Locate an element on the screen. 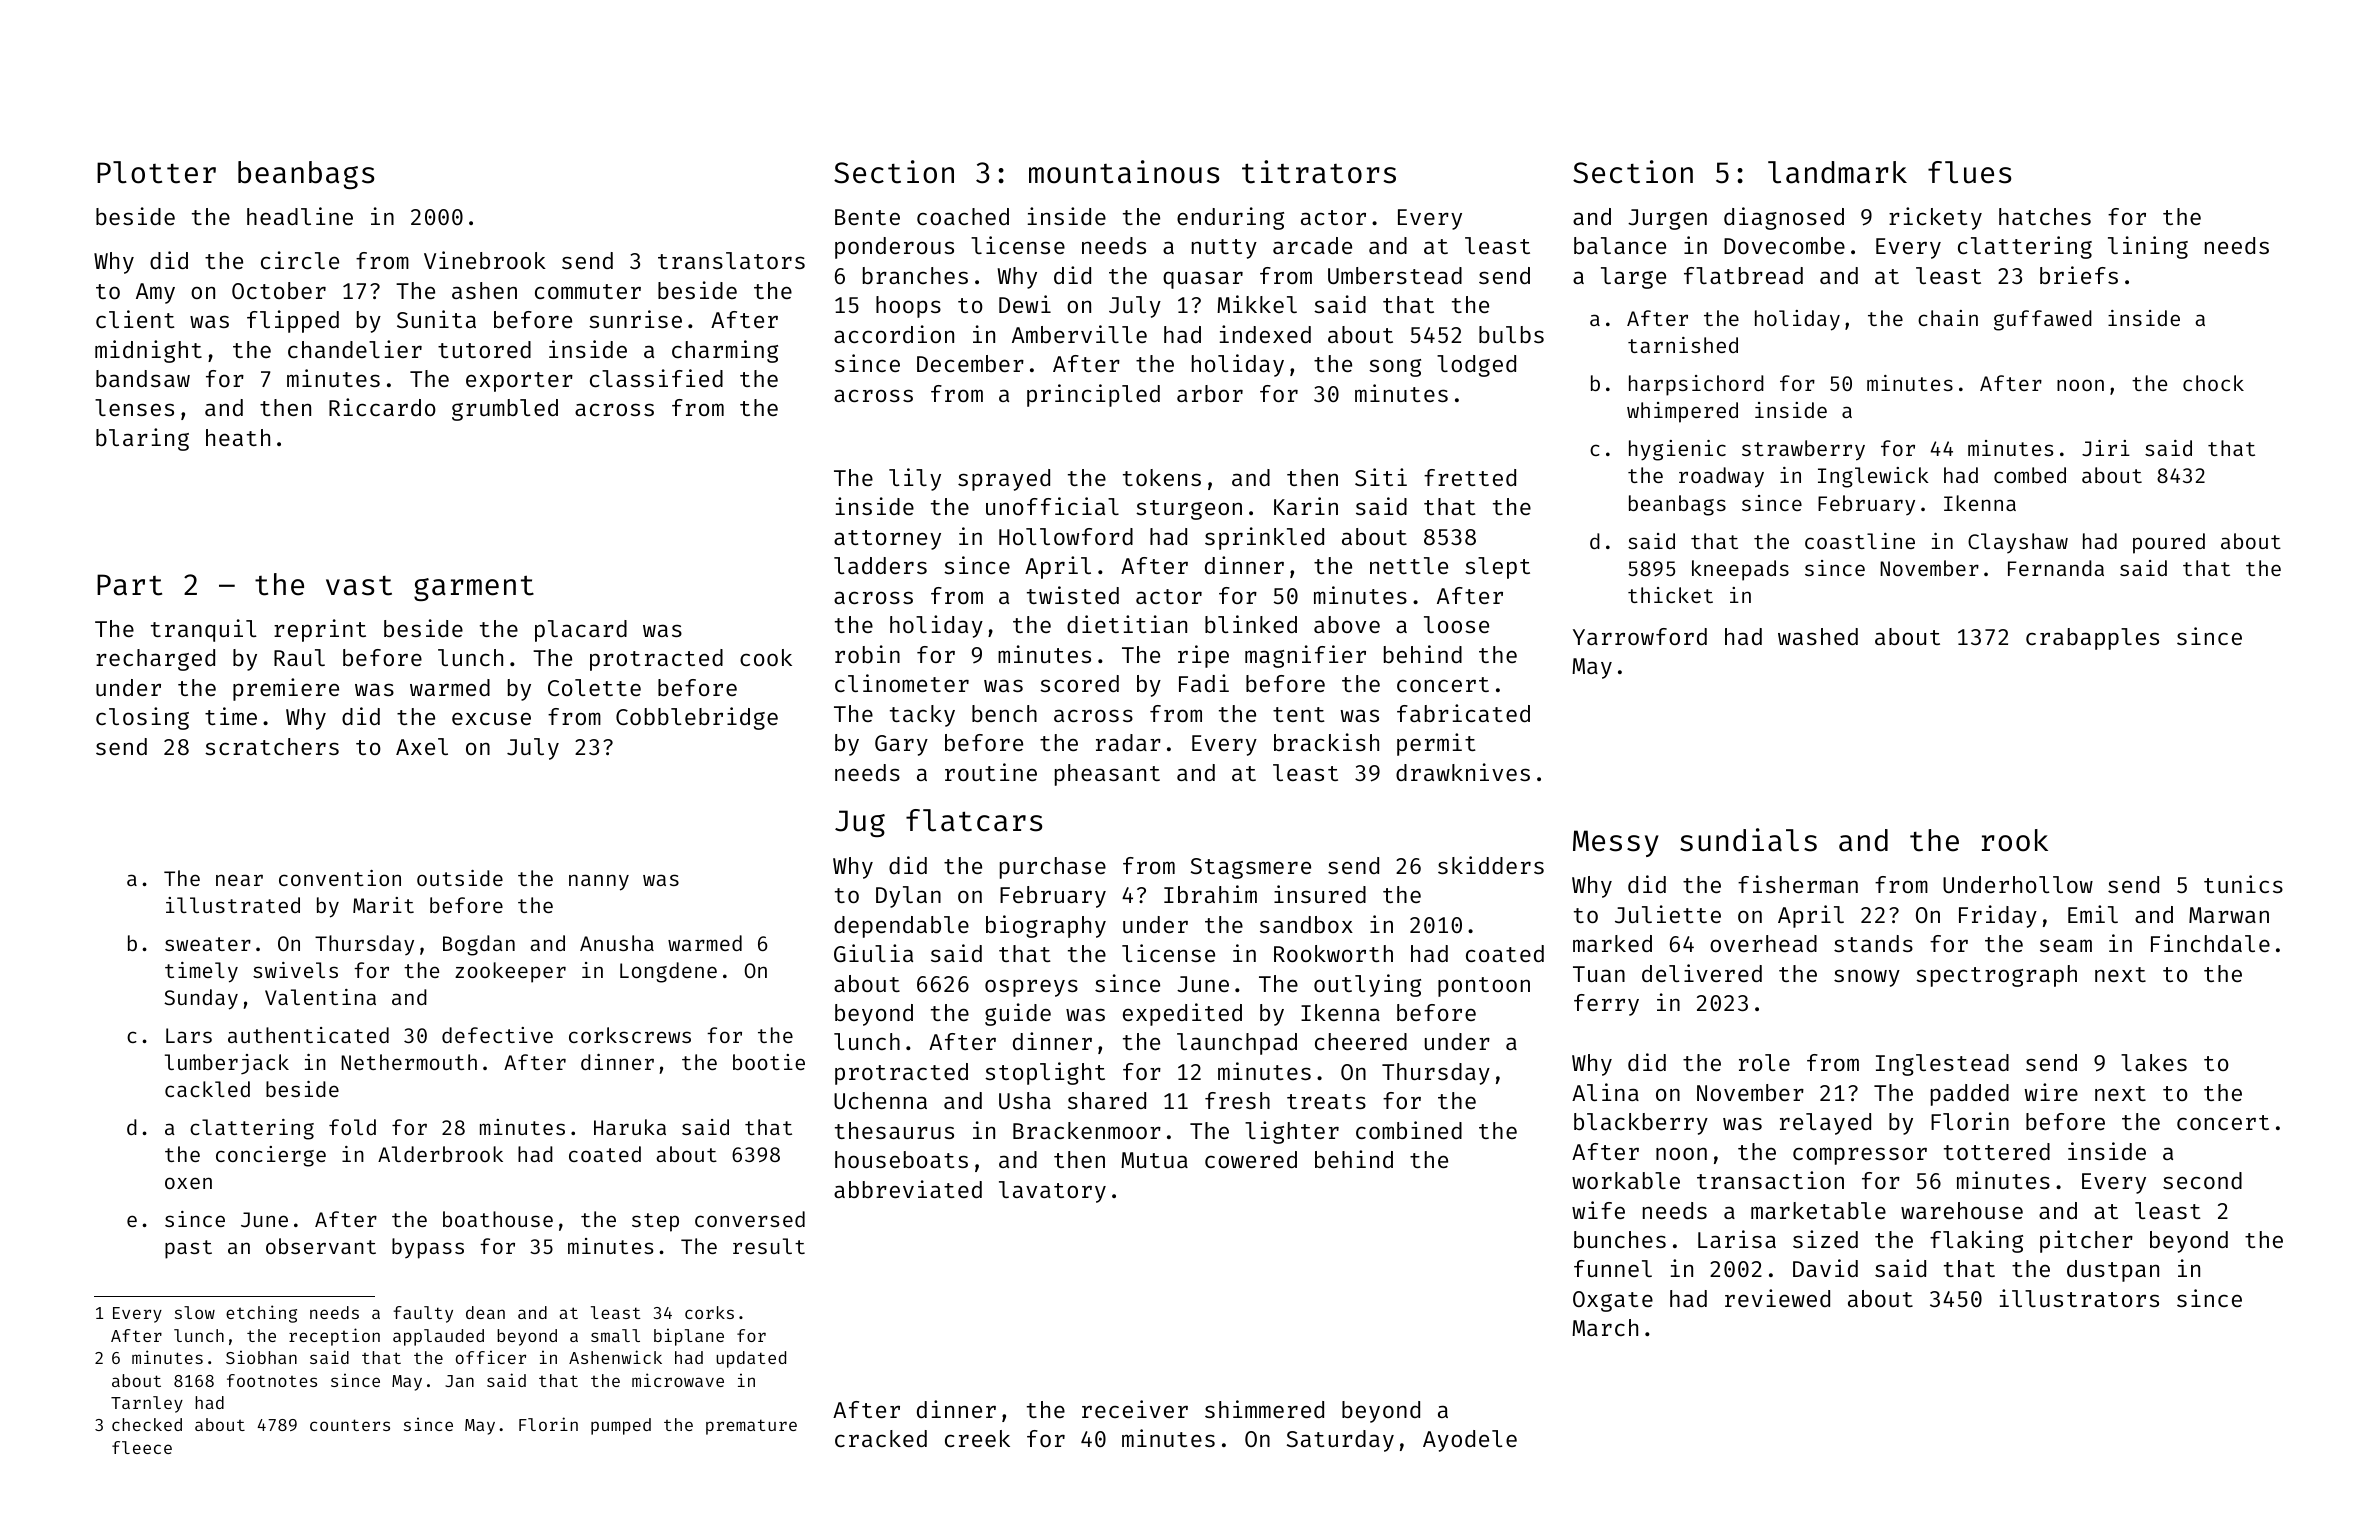 Image resolution: width=2380 pixels, height=1540 pixels. illustrators is located at coordinates (2079, 1298).
